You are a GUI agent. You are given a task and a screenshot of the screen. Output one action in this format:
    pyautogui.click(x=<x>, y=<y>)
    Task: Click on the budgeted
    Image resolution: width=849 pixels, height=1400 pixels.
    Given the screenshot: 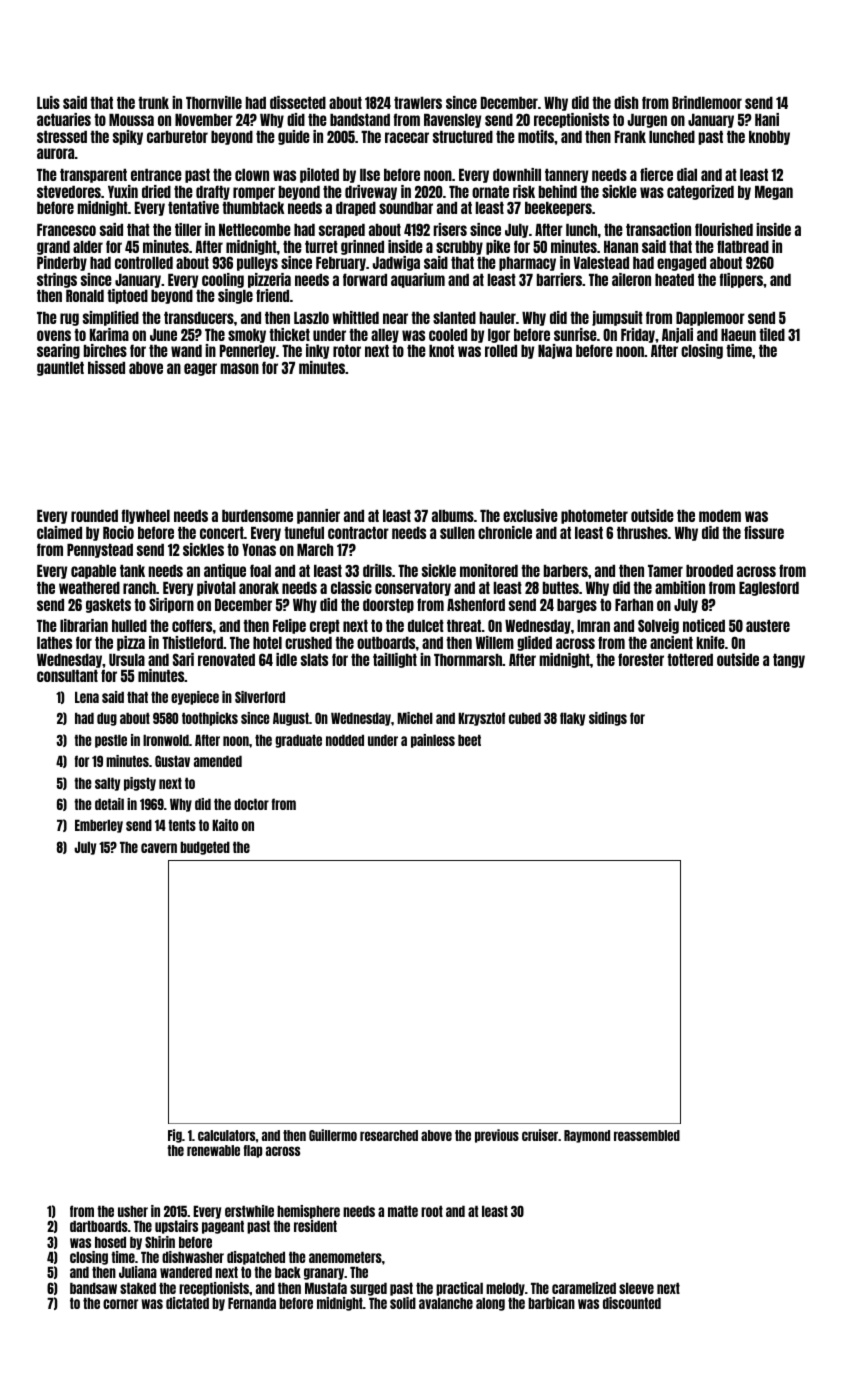 What is the action you would take?
    pyautogui.click(x=205, y=848)
